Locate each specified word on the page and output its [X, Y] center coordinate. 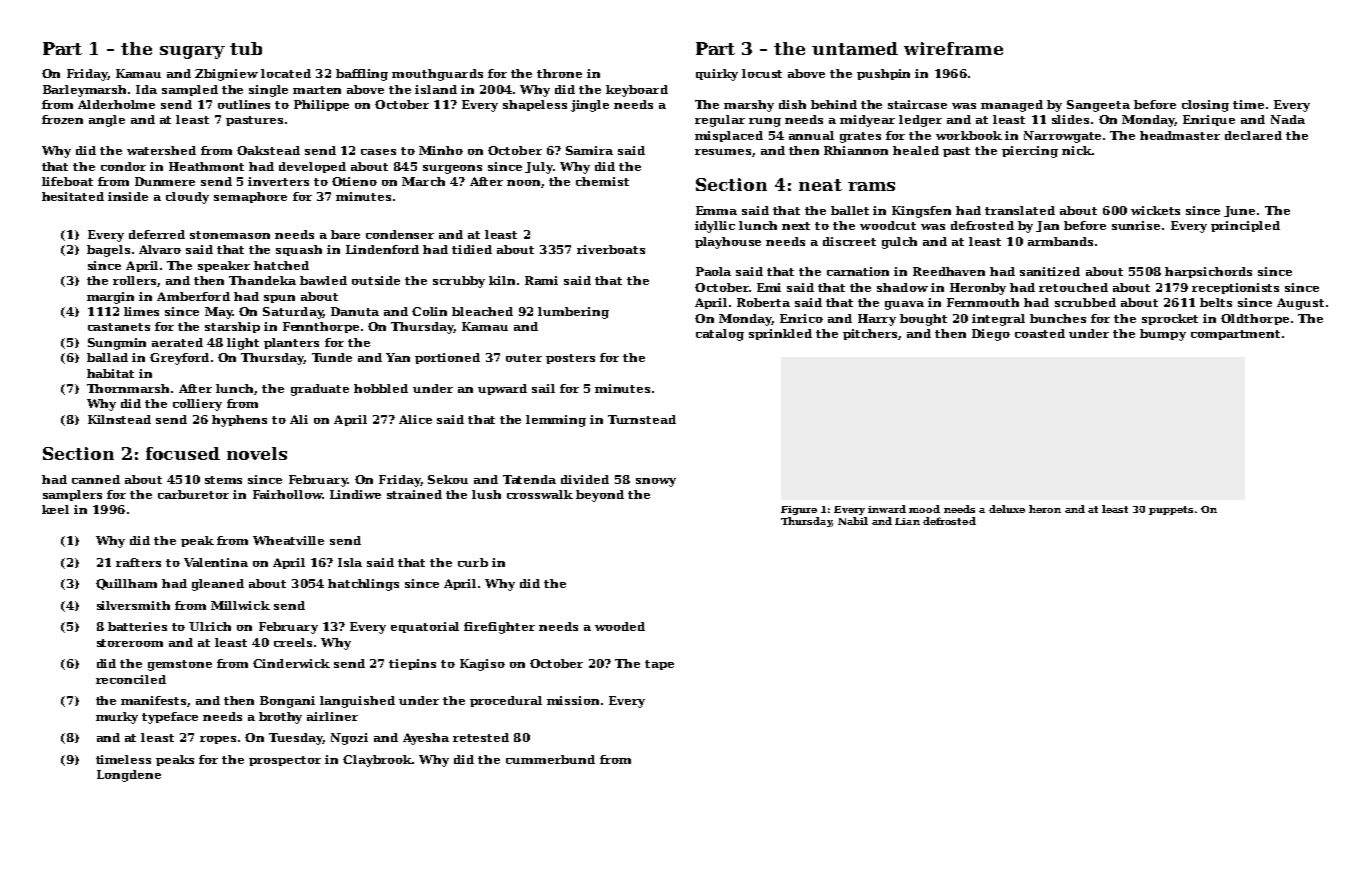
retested [481, 737]
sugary [192, 52]
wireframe [953, 48]
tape [659, 665]
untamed [855, 48]
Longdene [129, 776]
